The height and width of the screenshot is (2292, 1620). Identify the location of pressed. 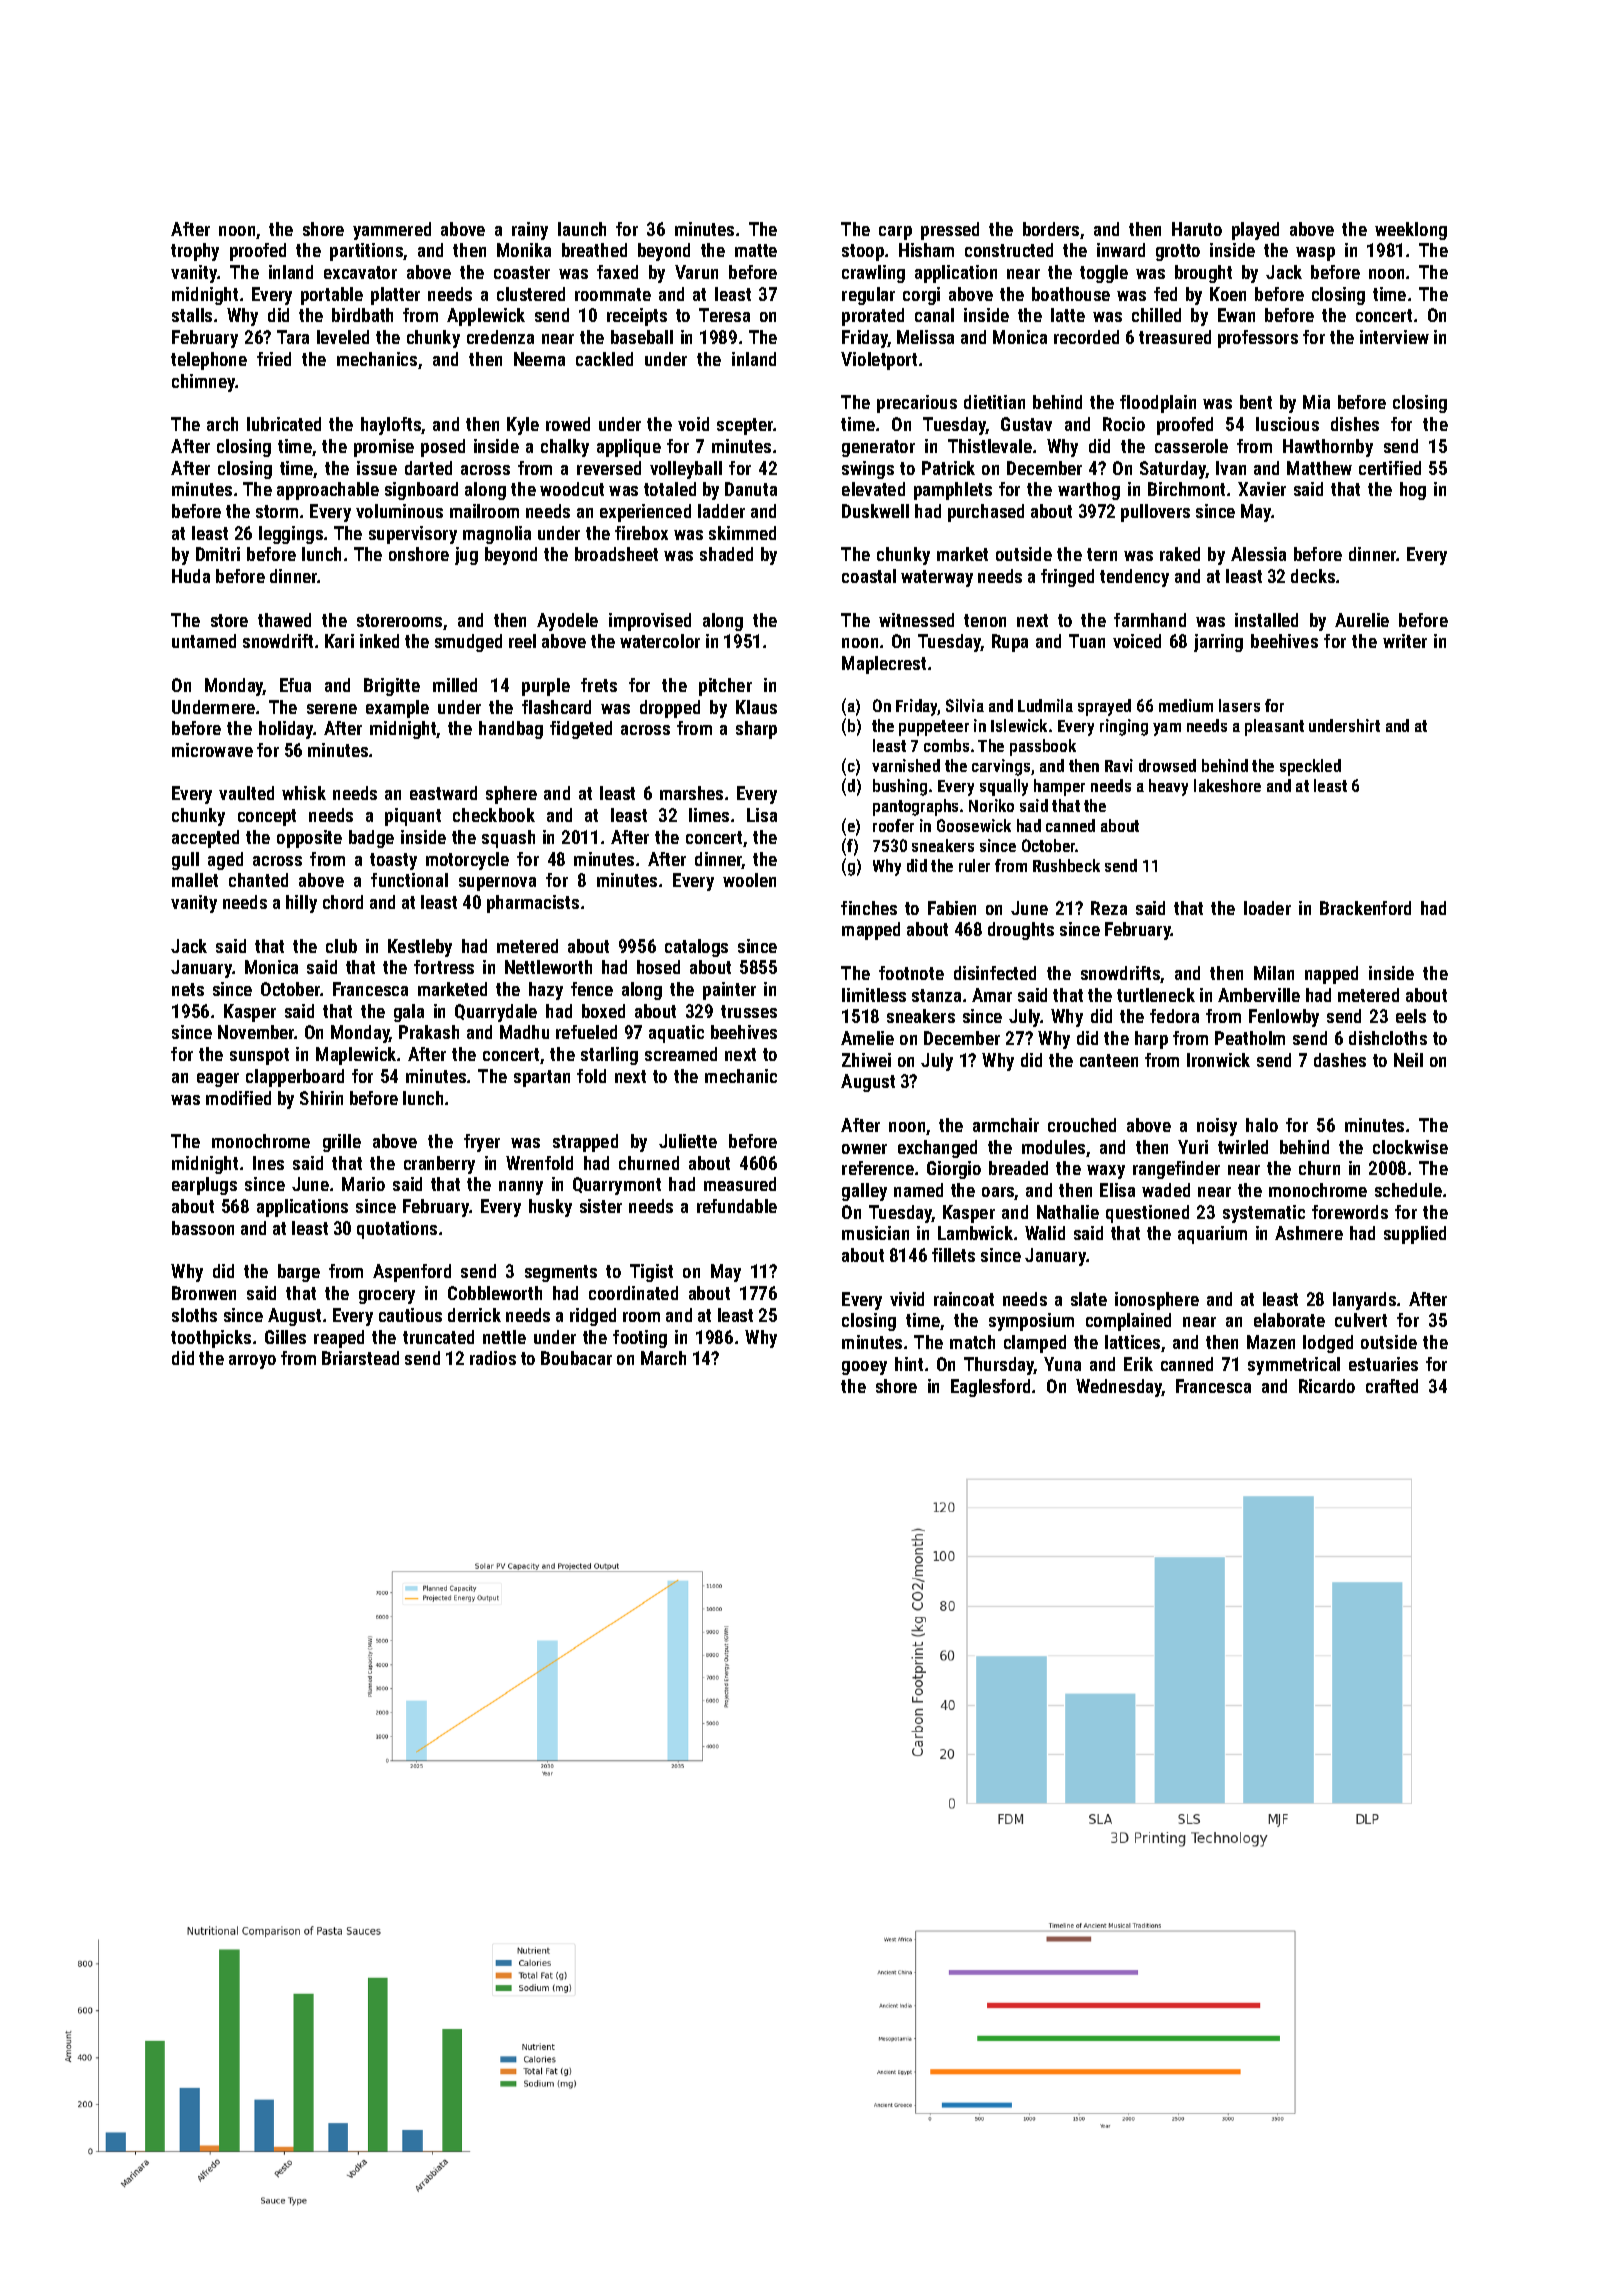
(950, 231).
